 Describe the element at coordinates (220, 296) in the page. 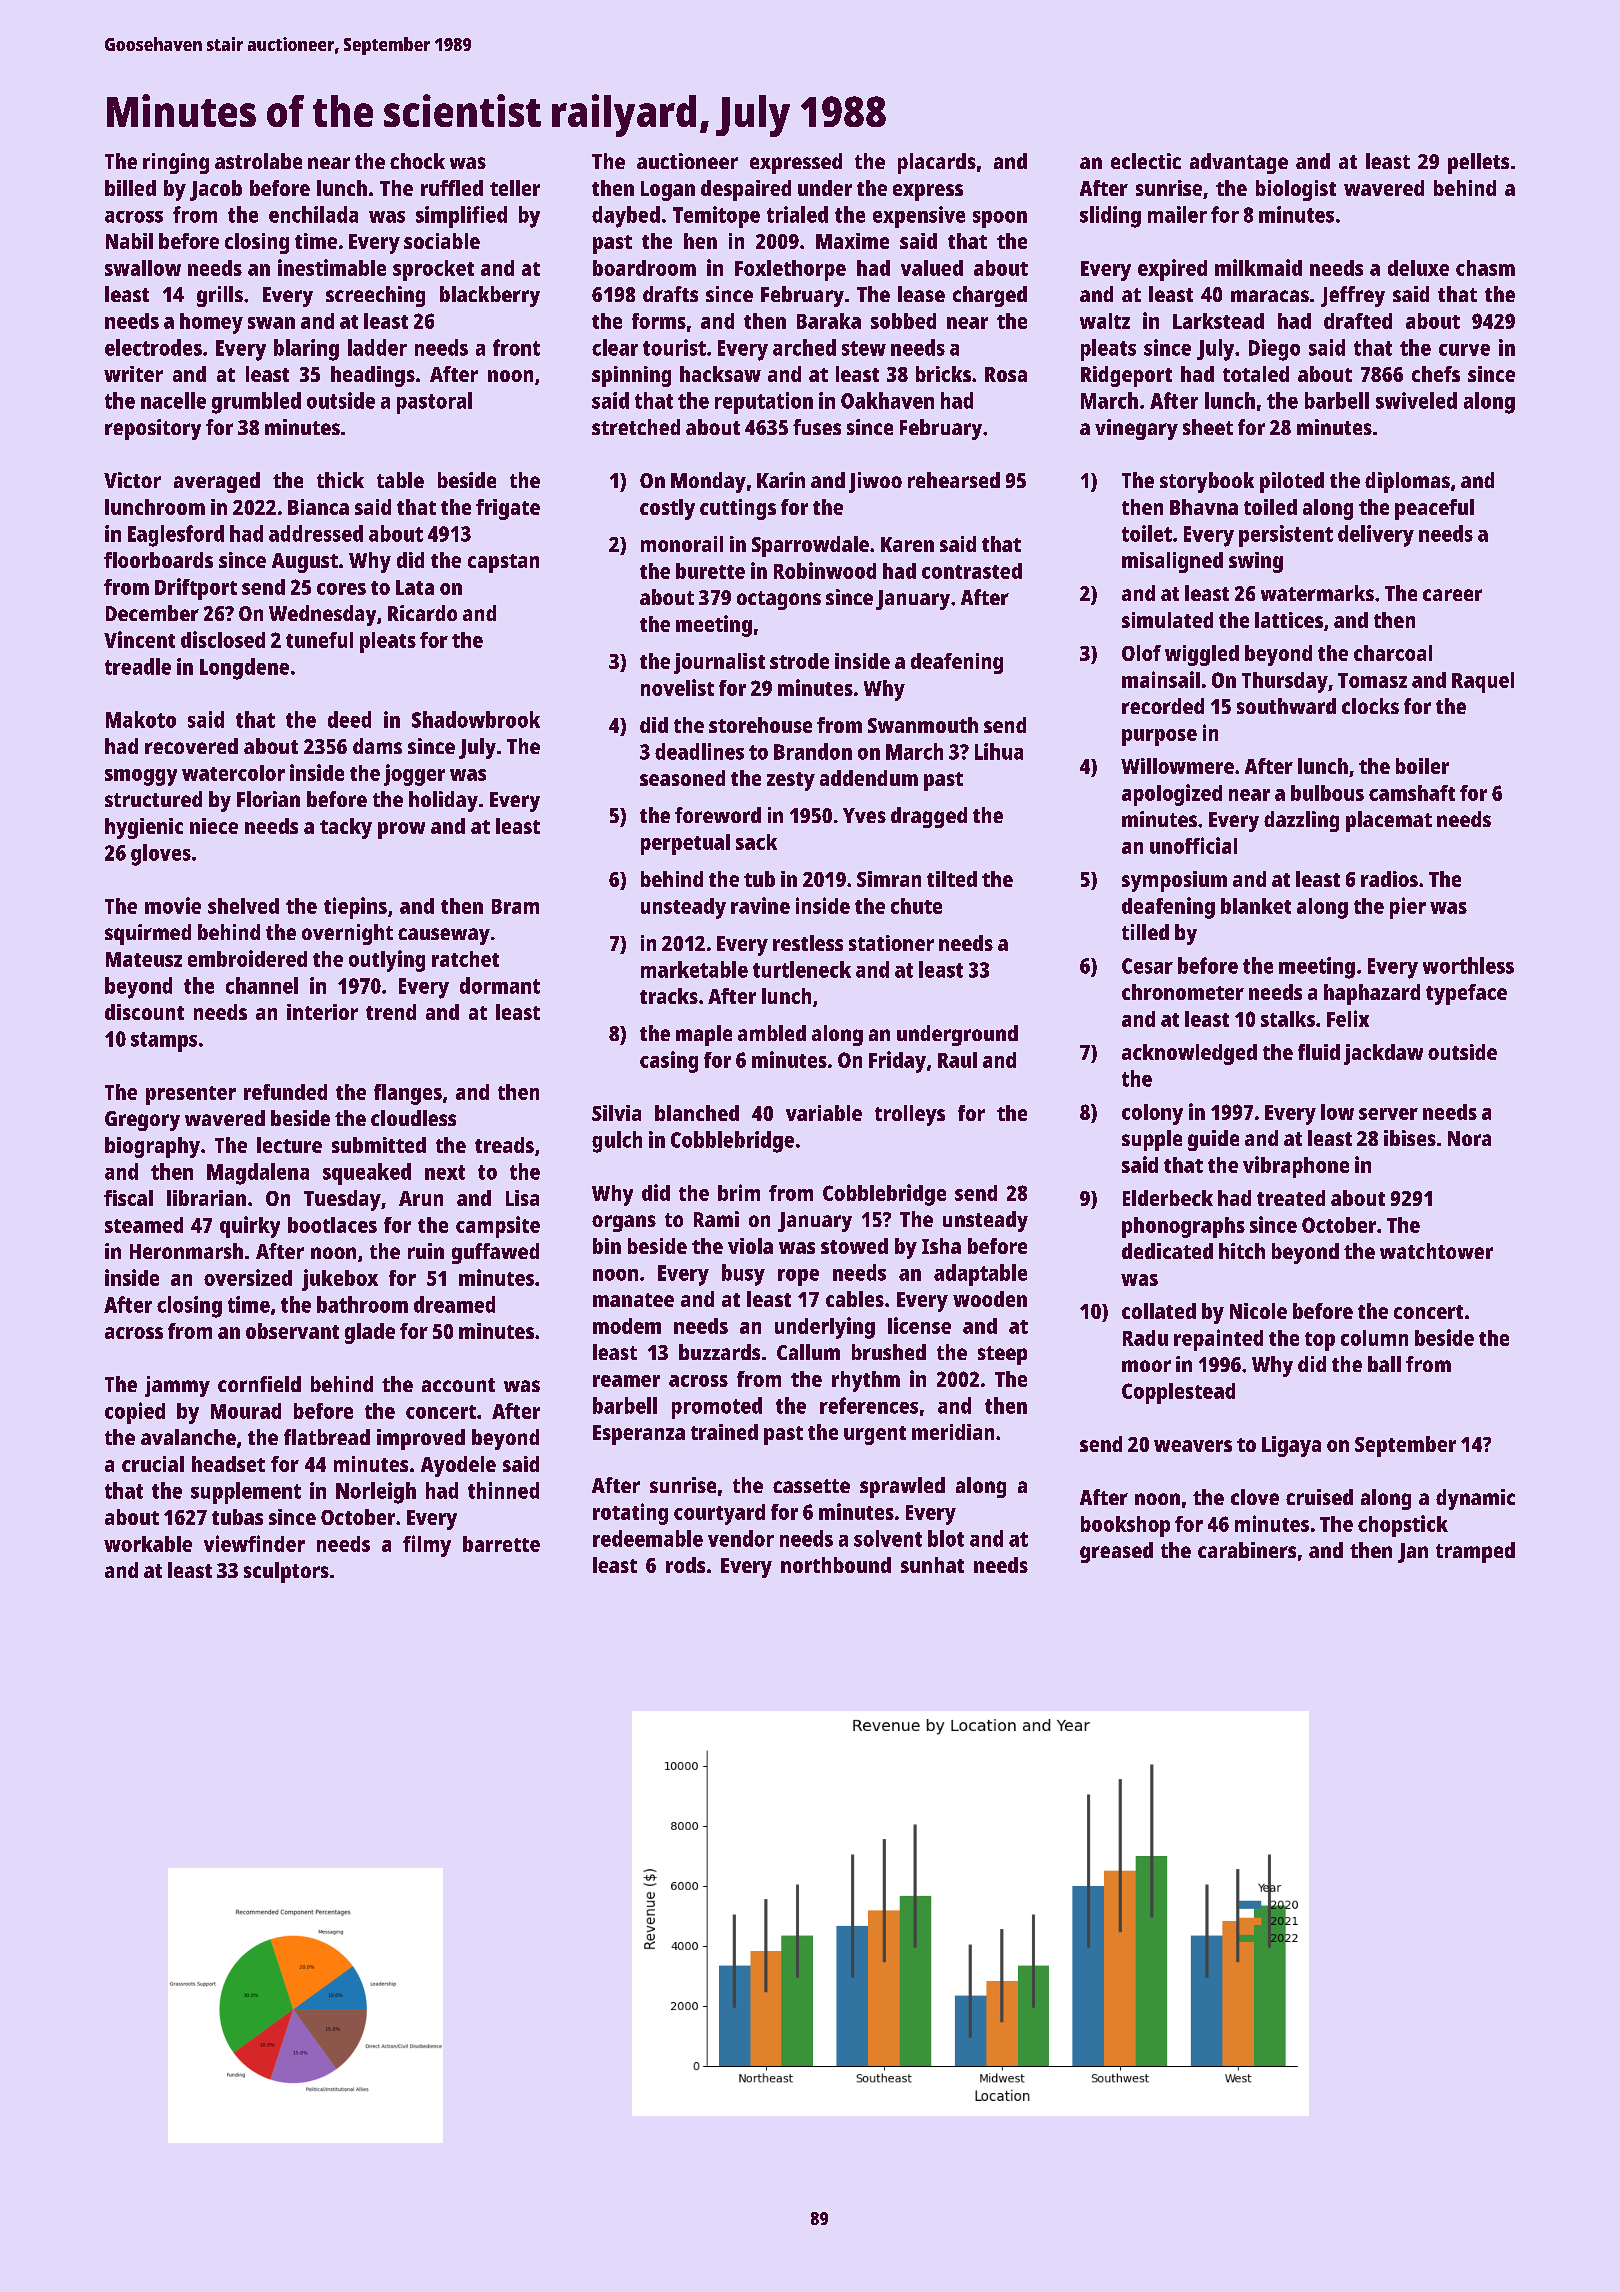

I see `grills` at that location.
